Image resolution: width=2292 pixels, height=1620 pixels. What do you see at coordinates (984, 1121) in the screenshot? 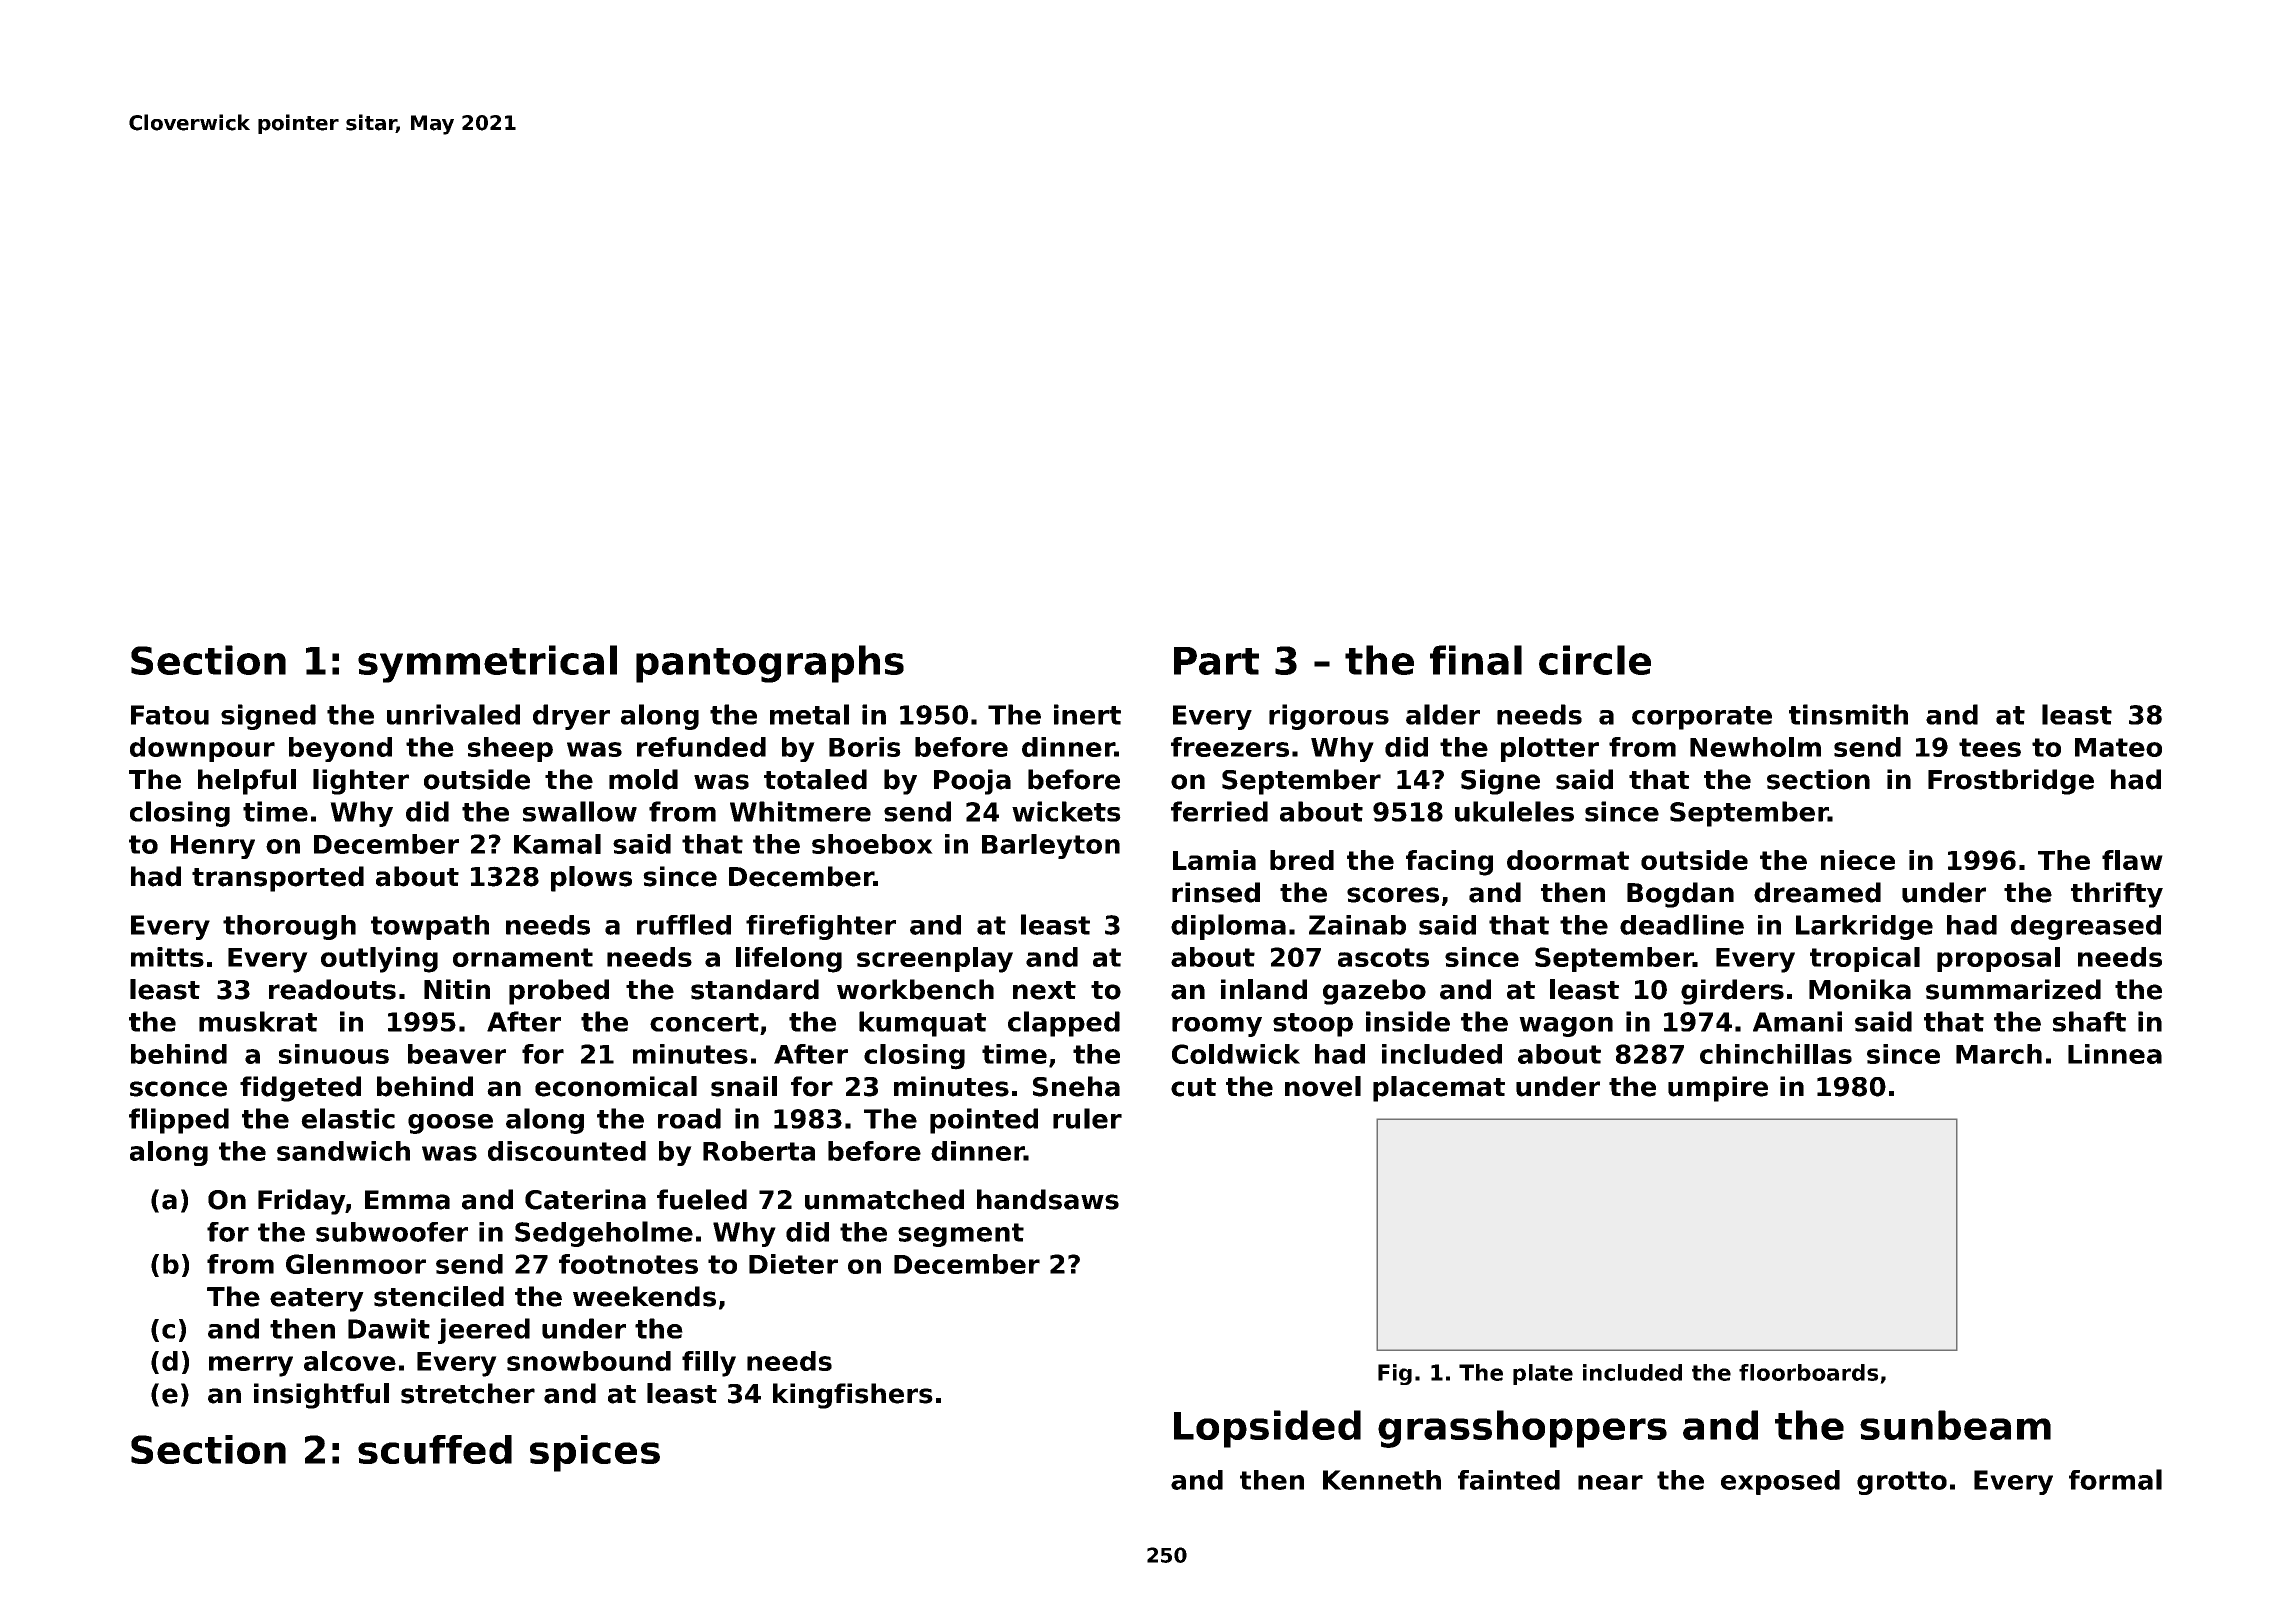
I see `pointed` at bounding box center [984, 1121].
